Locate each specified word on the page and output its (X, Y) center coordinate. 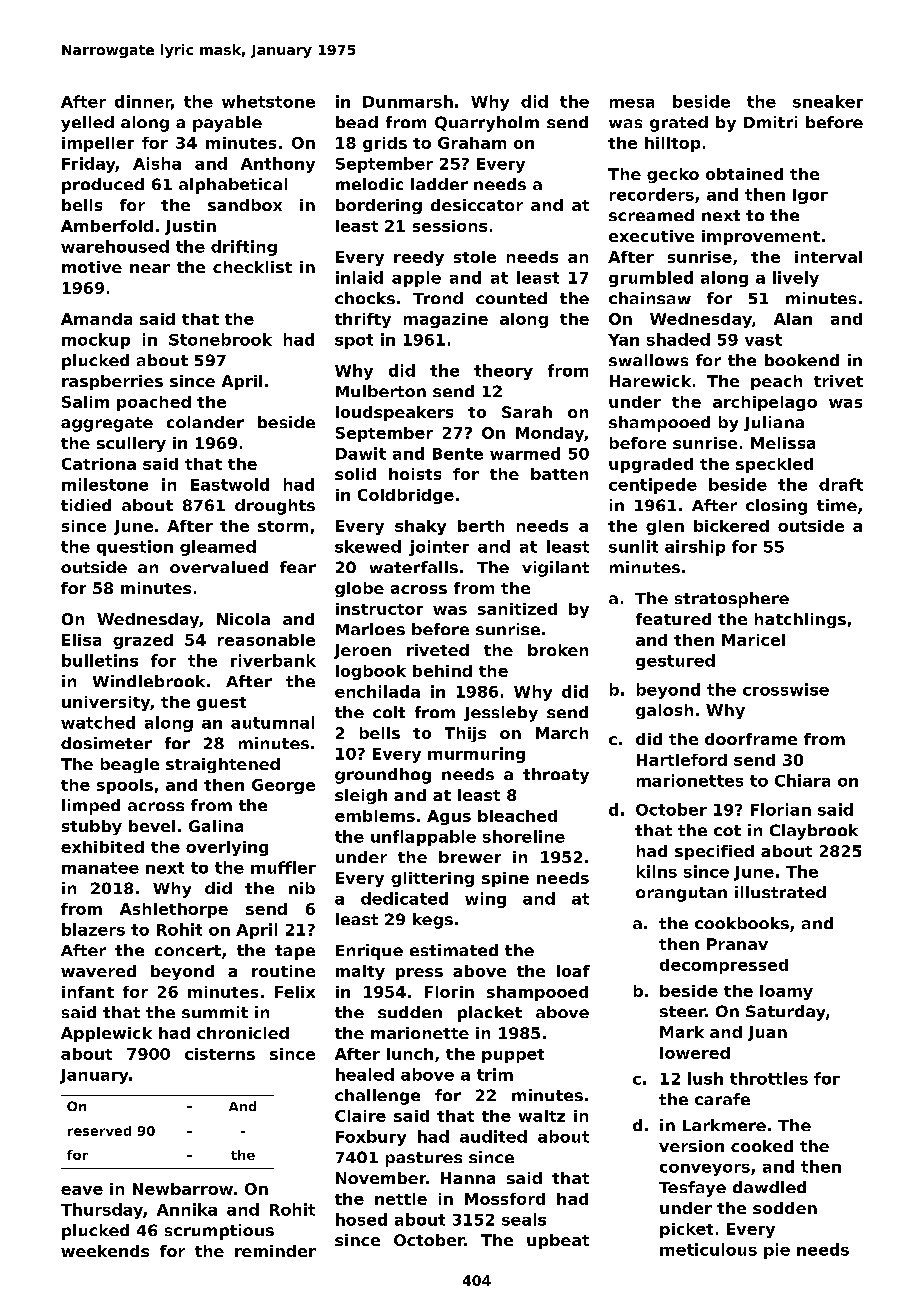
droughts (275, 507)
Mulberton (381, 391)
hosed (361, 1219)
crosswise (786, 689)
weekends (105, 1251)
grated (679, 124)
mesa (632, 103)
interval (828, 257)
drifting (244, 248)
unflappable (423, 838)
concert (188, 950)
